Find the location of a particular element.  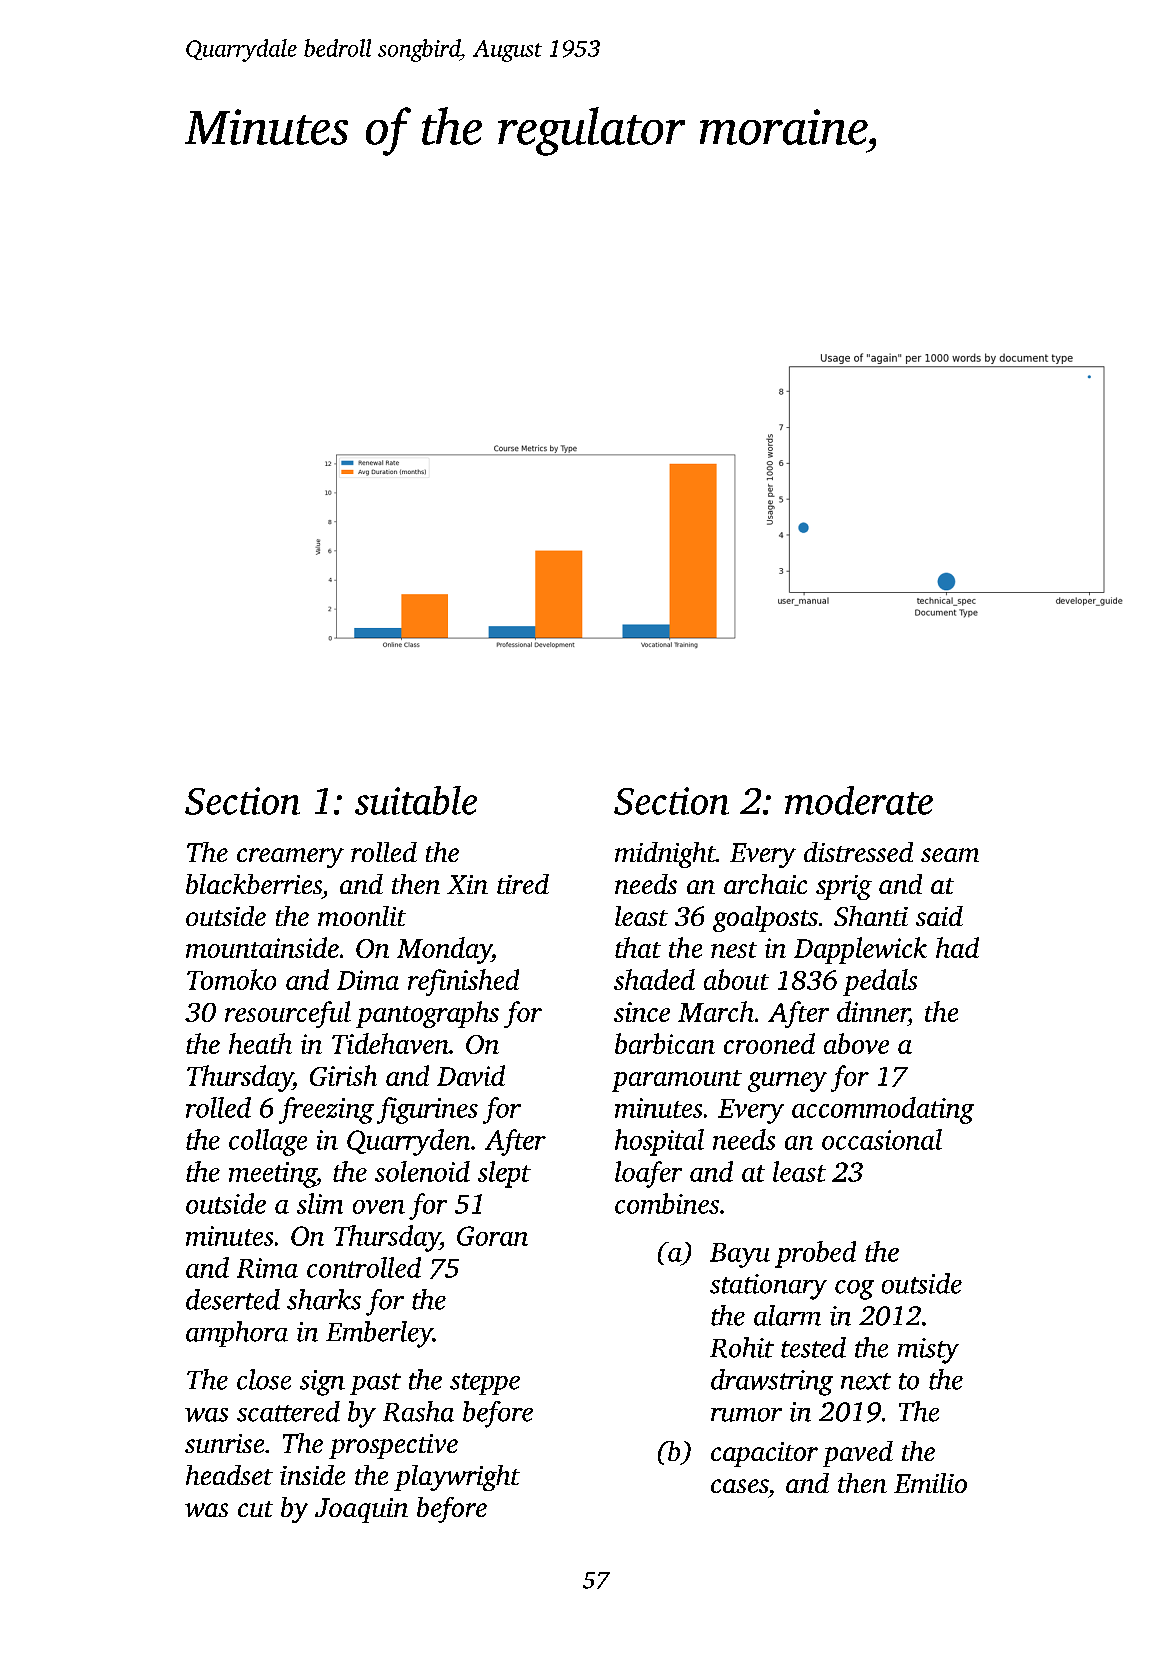

hospital is located at coordinates (659, 1142).
